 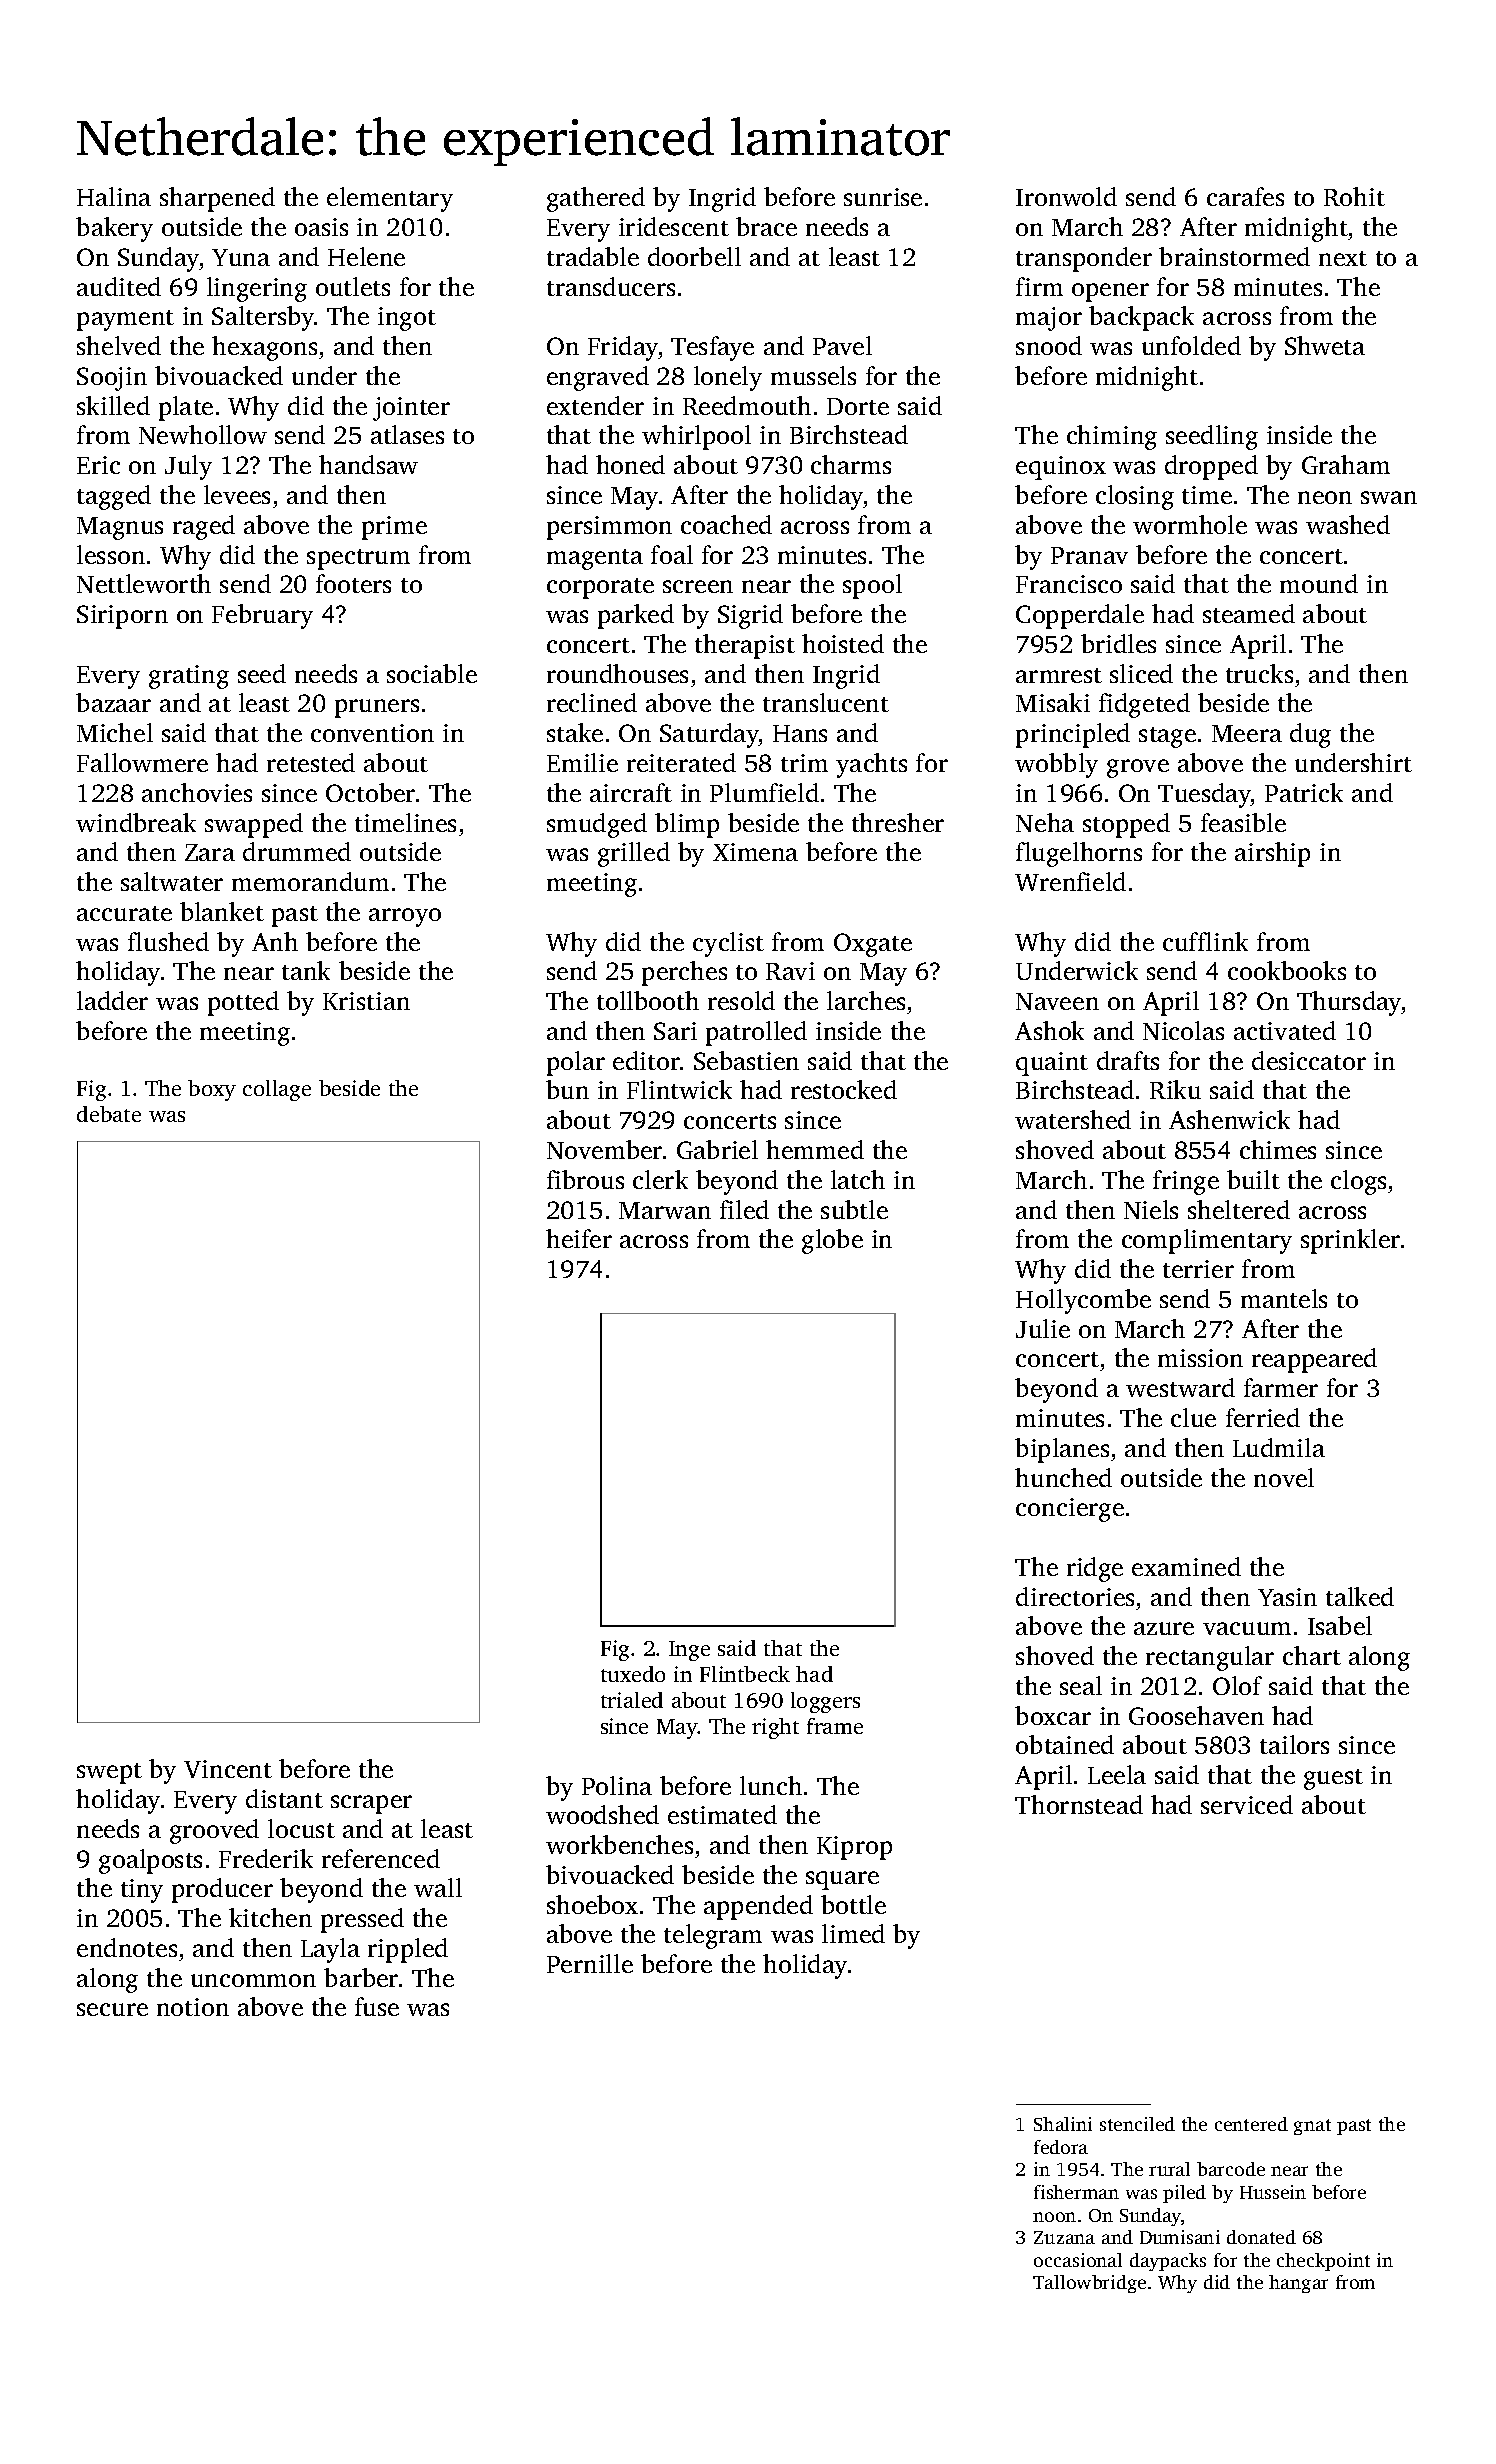 What do you see at coordinates (1333, 1779) in the image?
I see `guest` at bounding box center [1333, 1779].
